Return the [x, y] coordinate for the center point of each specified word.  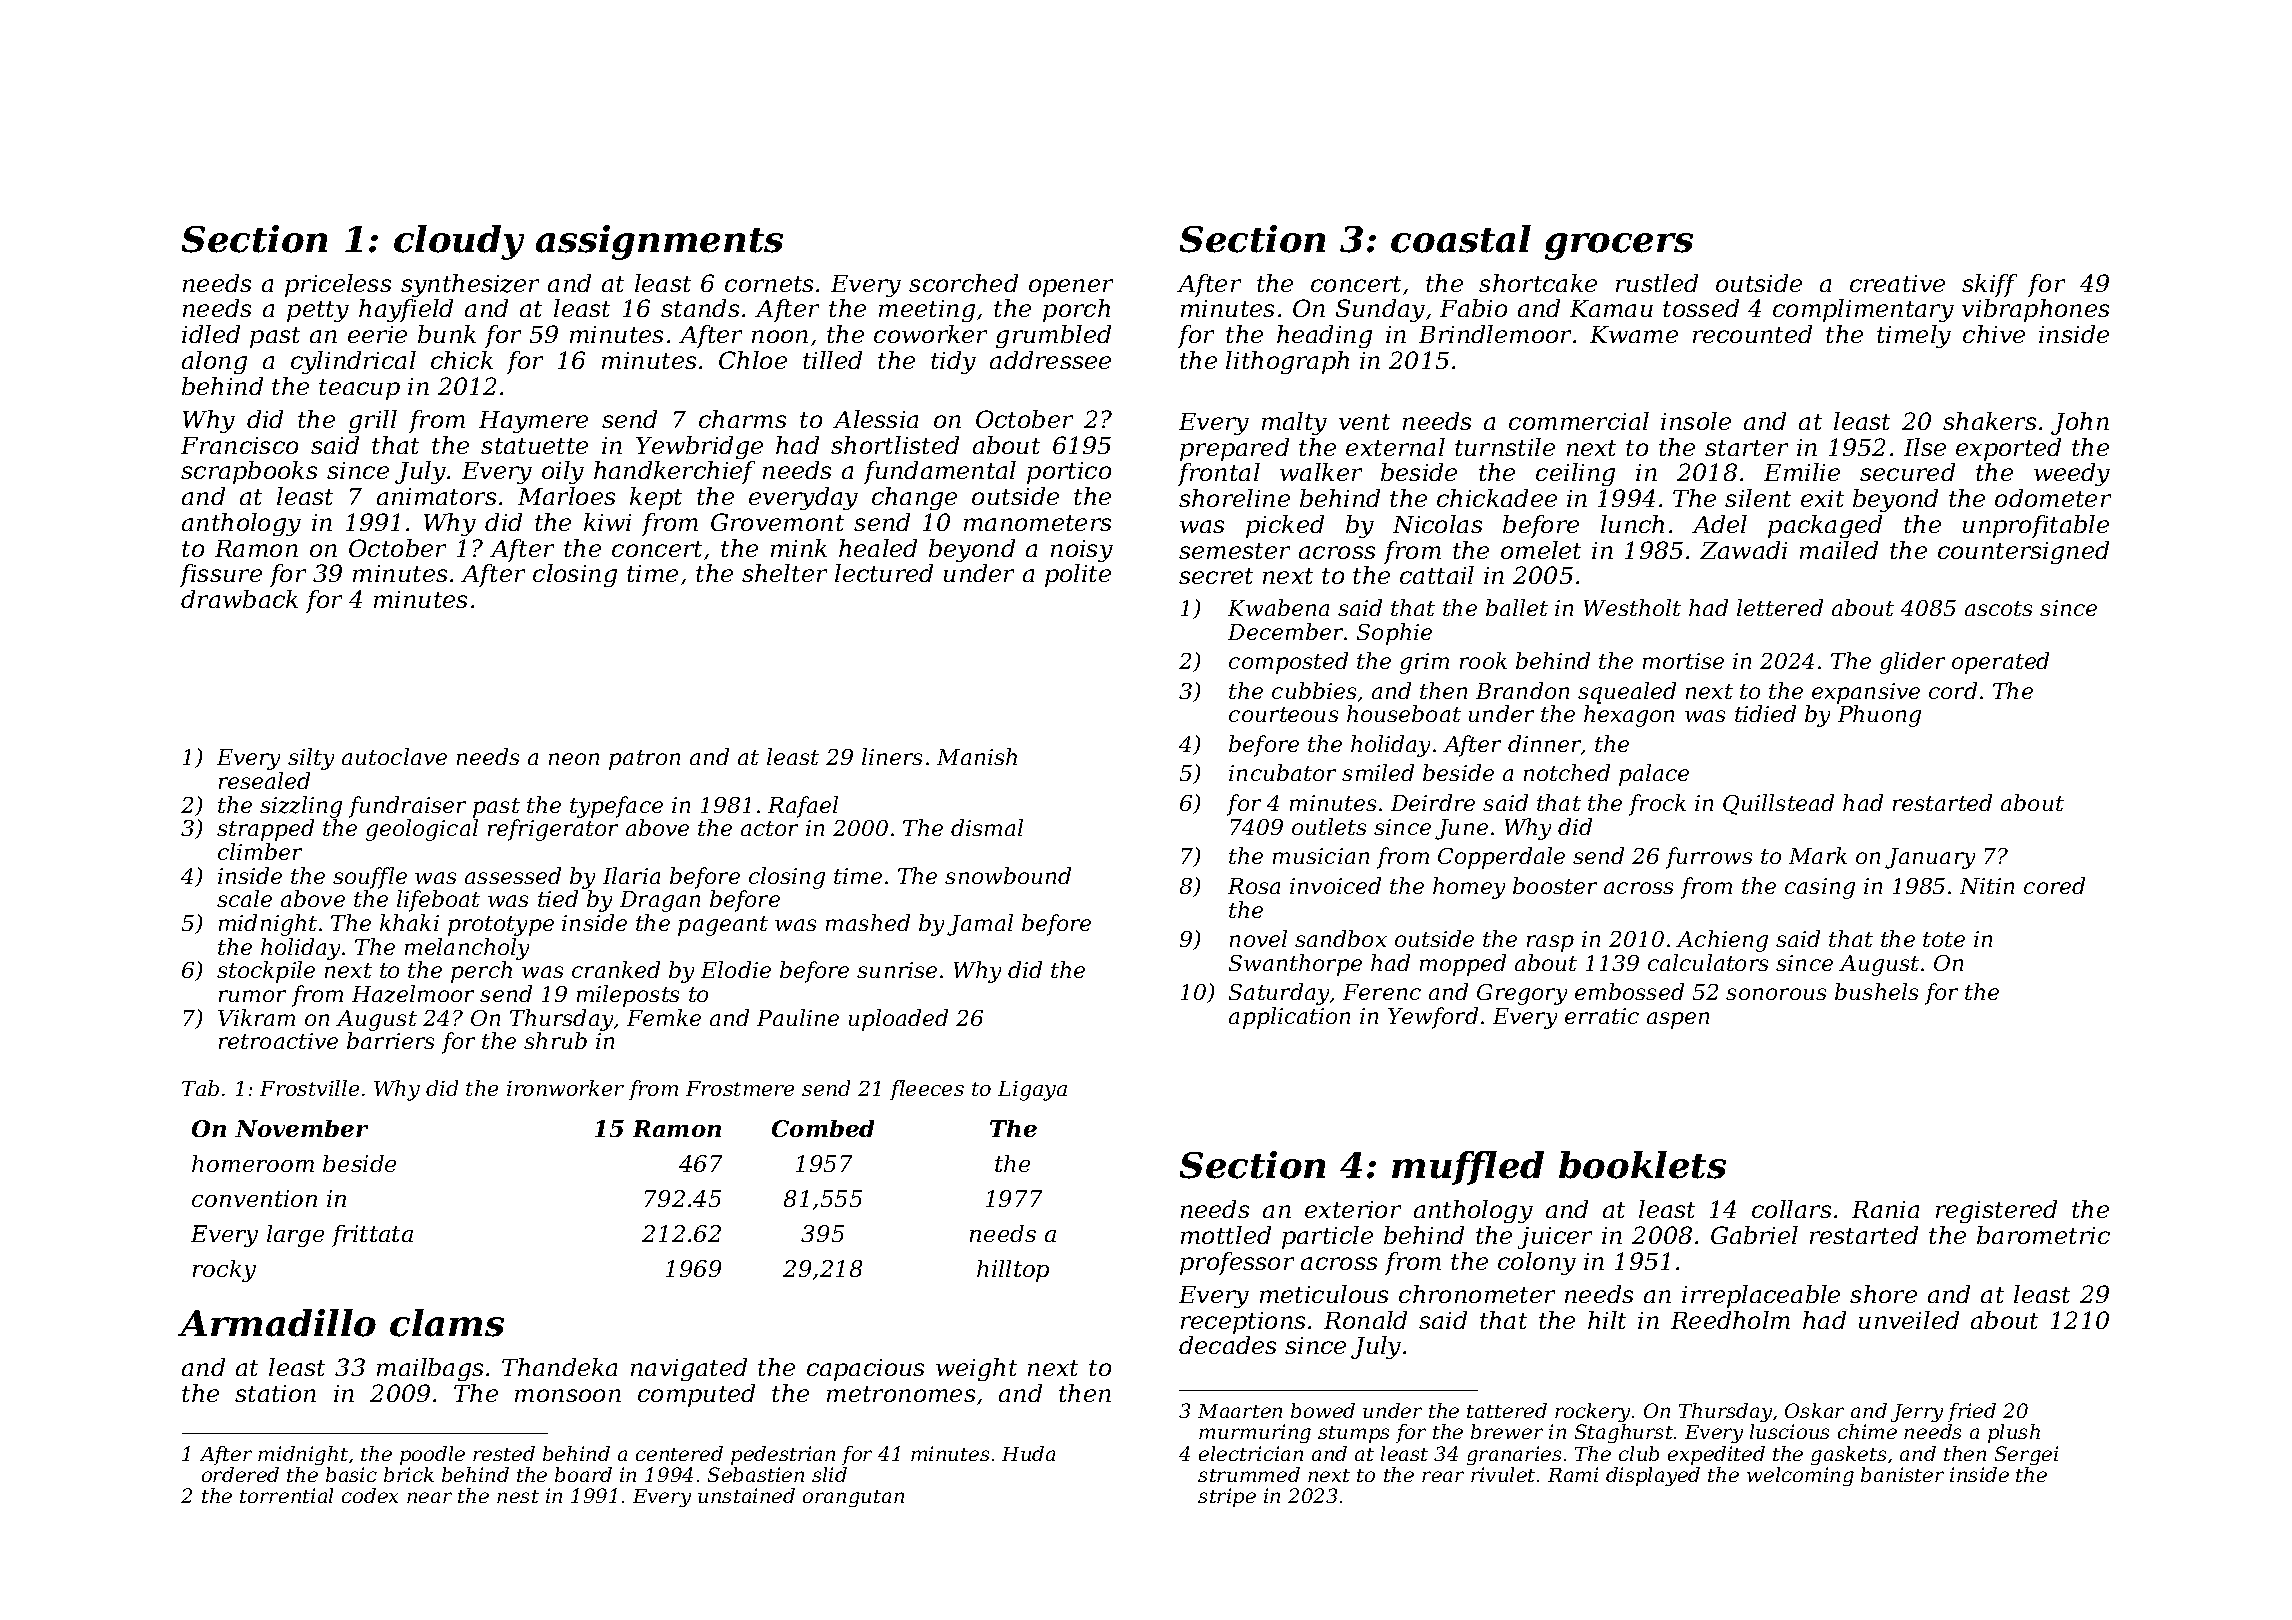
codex [370, 1495]
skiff [1989, 285]
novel [1258, 938]
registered [1996, 1211]
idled [211, 334]
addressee [1050, 360]
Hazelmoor [413, 994]
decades [1227, 1345]
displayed [1653, 1476]
